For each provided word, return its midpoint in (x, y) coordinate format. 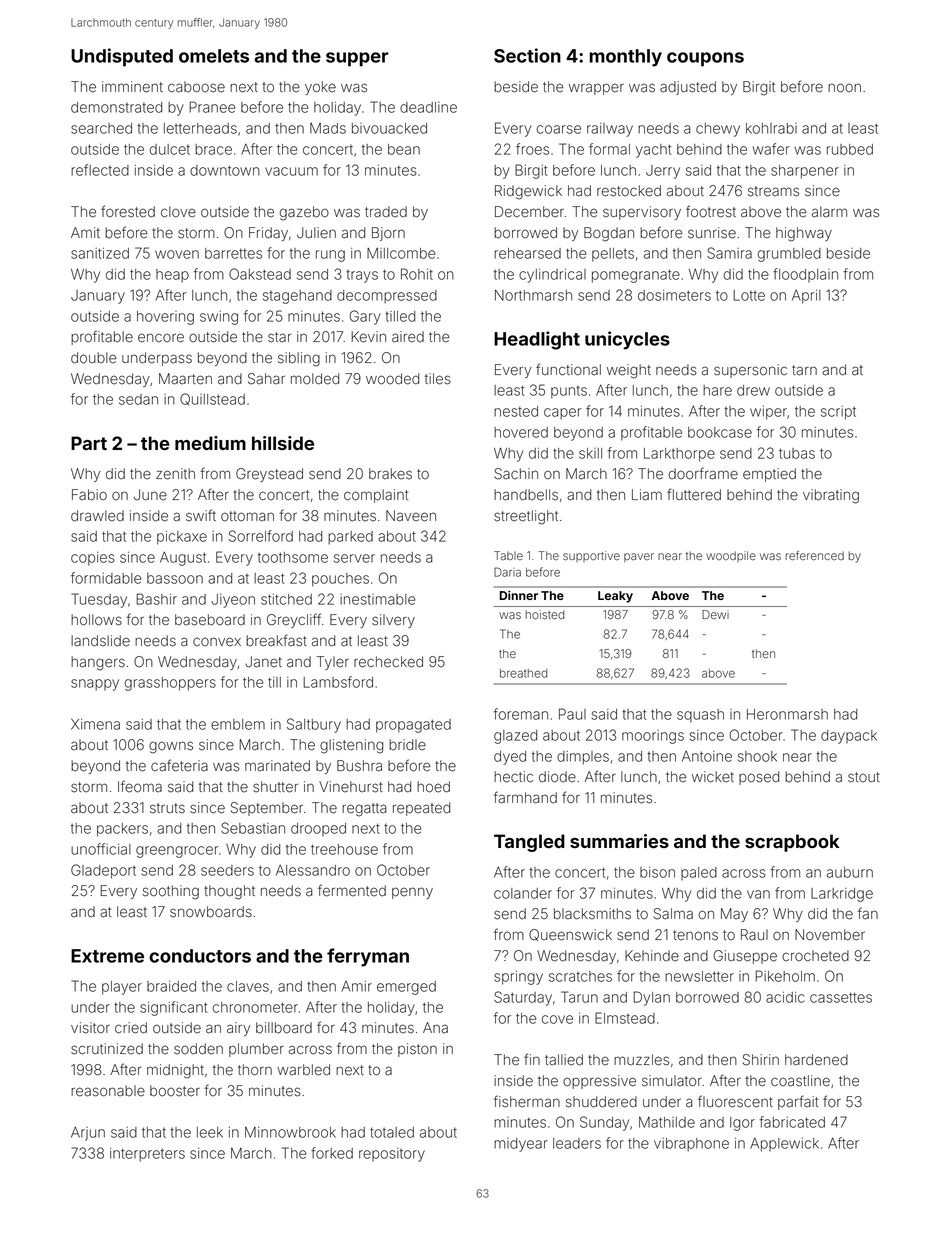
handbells (526, 495)
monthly (625, 58)
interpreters (147, 1155)
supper (357, 59)
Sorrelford (260, 536)
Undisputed (122, 57)
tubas (797, 453)
